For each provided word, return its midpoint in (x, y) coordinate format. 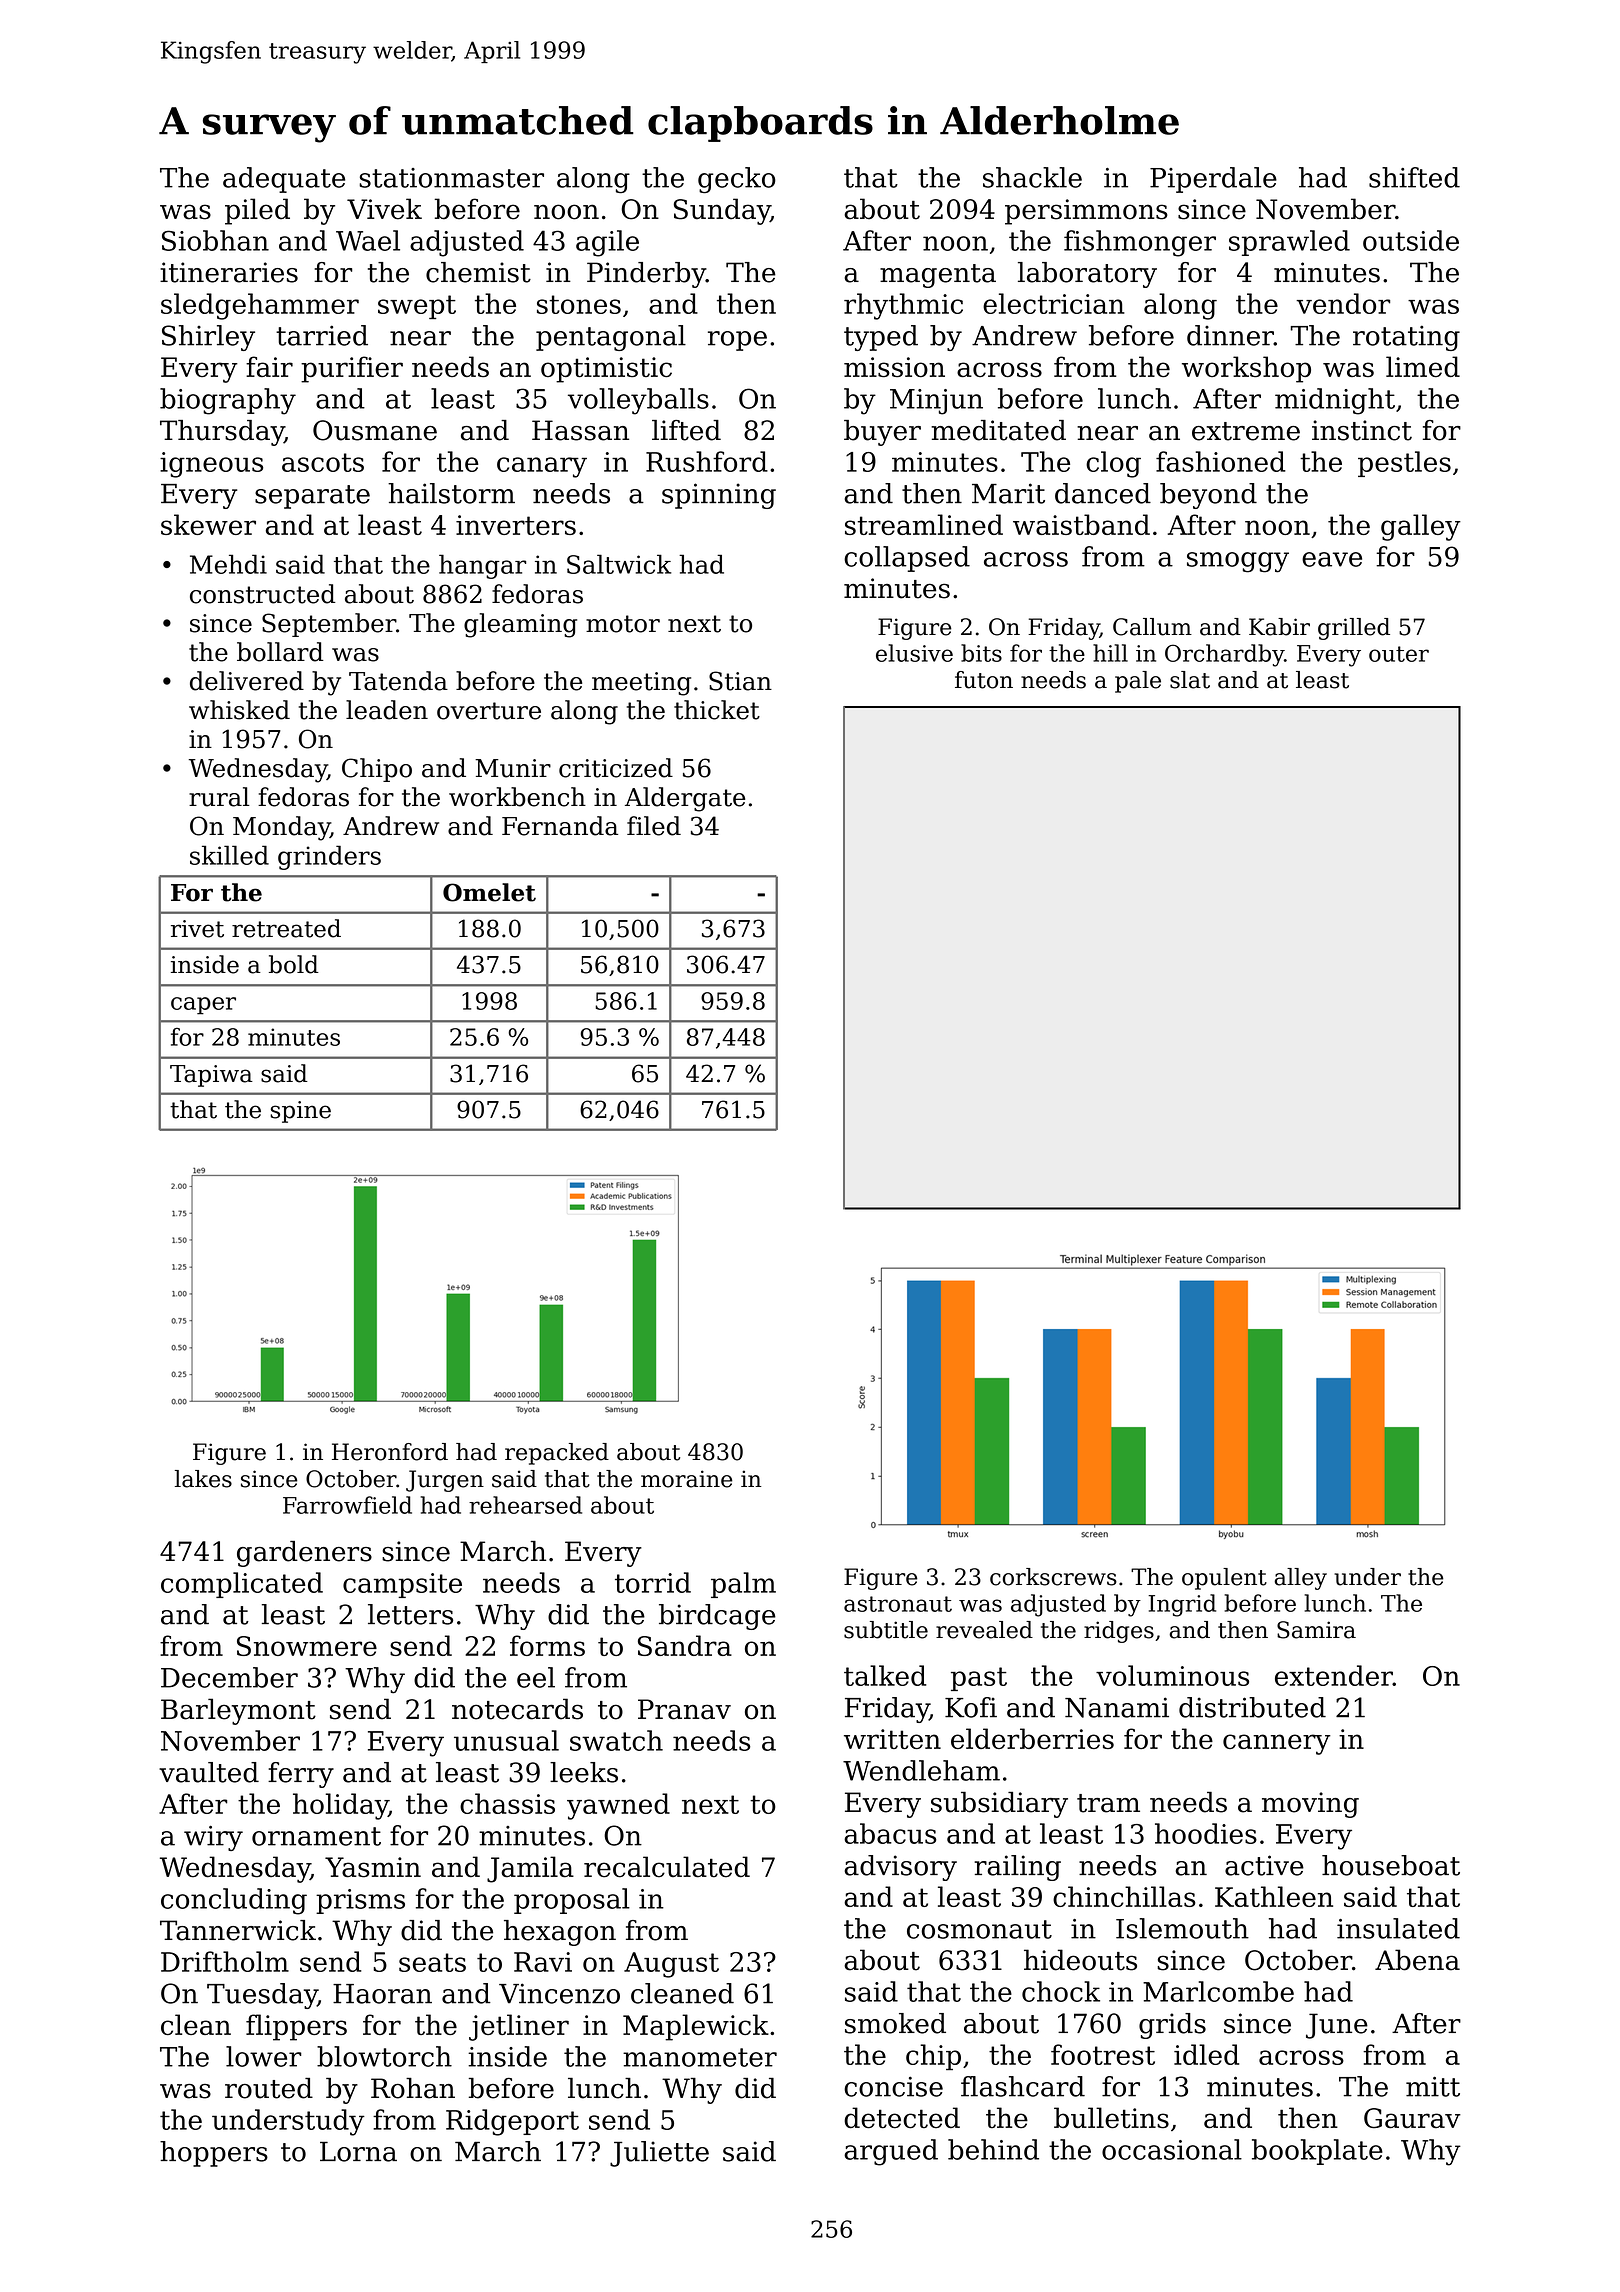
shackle (1032, 177)
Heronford (390, 1452)
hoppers (214, 2154)
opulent (1224, 1579)
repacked (557, 1454)
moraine (687, 1479)
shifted (1414, 177)
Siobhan (215, 240)
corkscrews (1053, 1577)
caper (203, 1006)
